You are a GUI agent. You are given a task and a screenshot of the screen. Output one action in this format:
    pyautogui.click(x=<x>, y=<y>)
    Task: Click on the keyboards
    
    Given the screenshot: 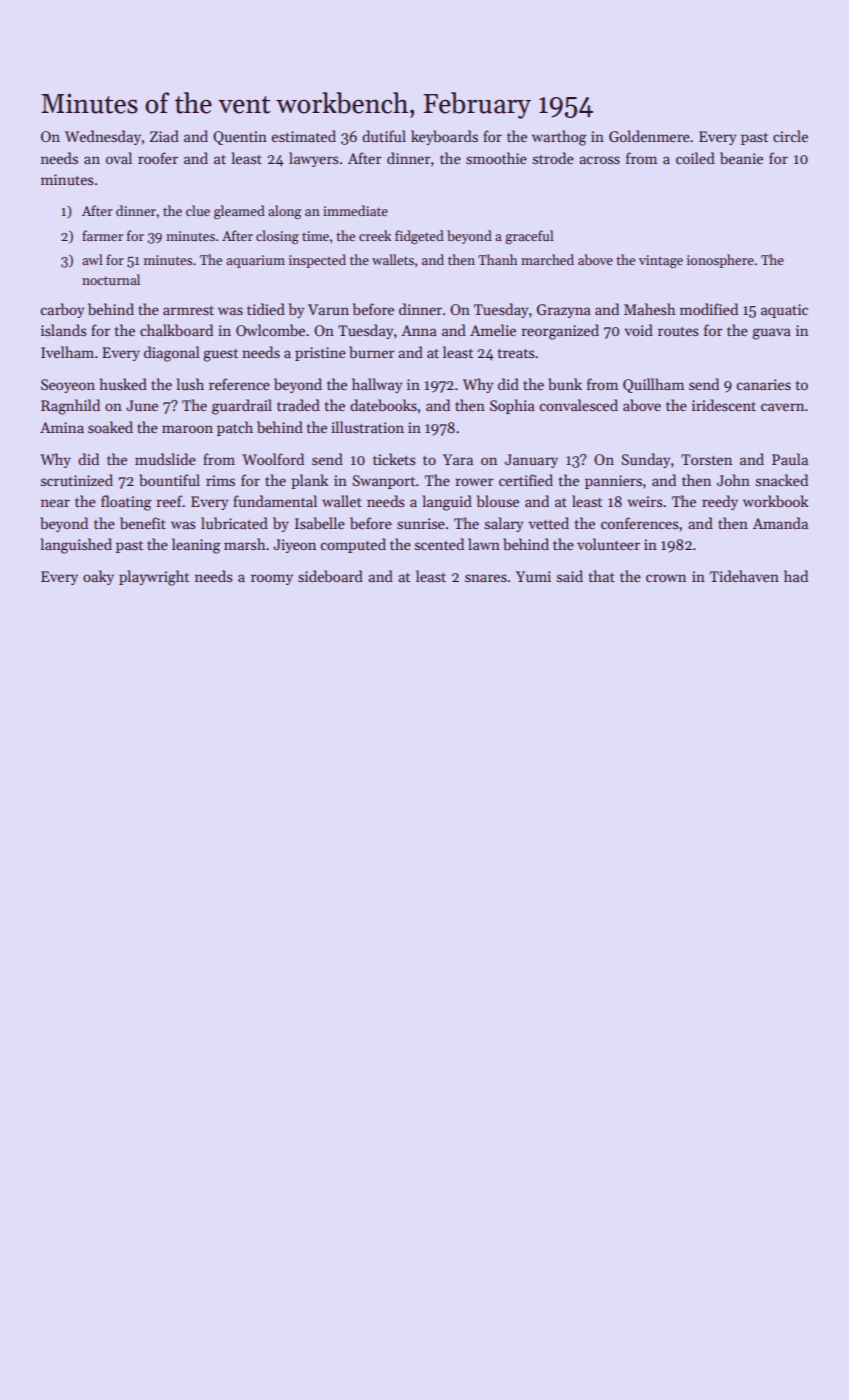 What is the action you would take?
    pyautogui.click(x=444, y=137)
